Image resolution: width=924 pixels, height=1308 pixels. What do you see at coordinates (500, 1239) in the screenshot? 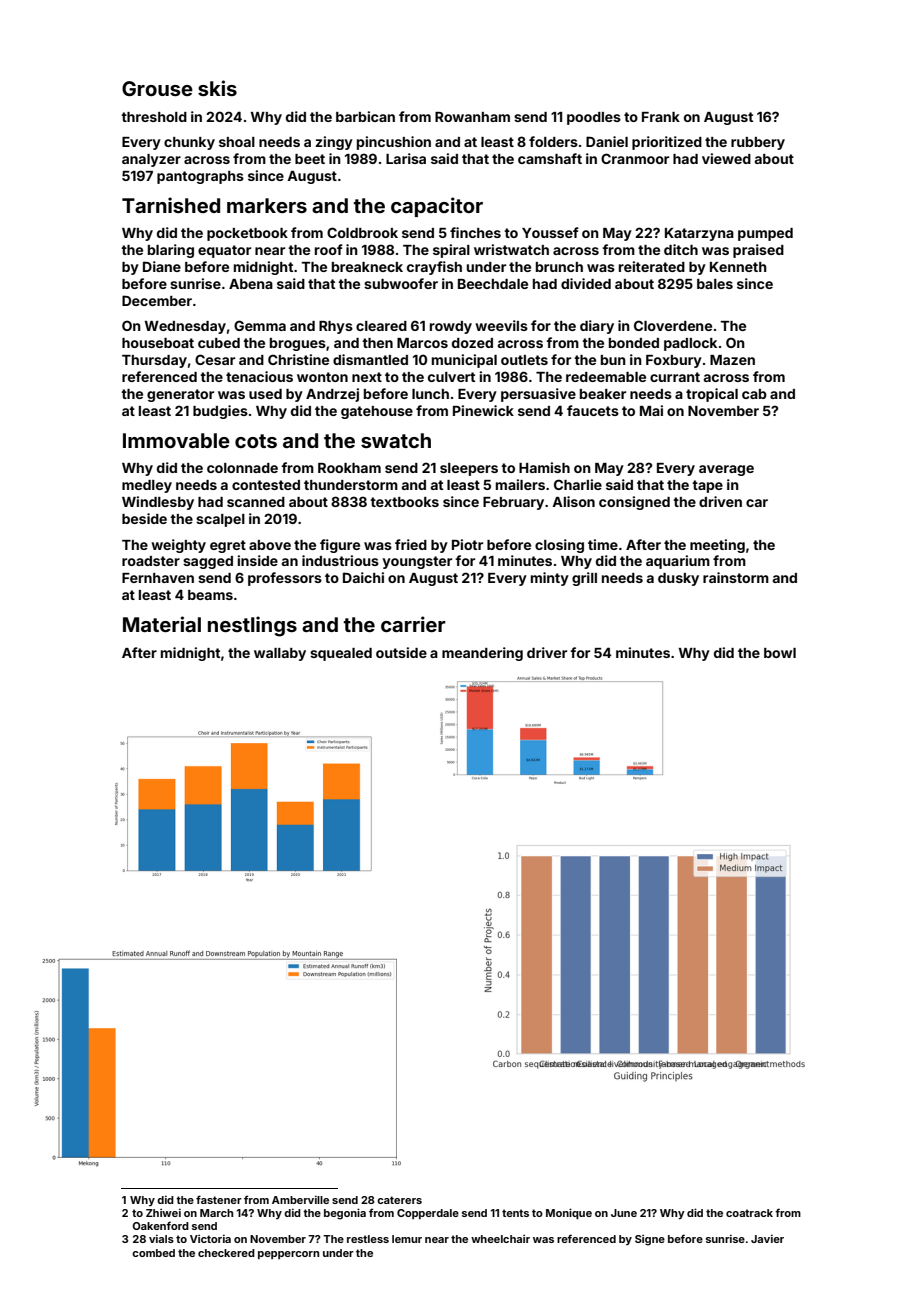
I see `wheelchair` at bounding box center [500, 1239].
